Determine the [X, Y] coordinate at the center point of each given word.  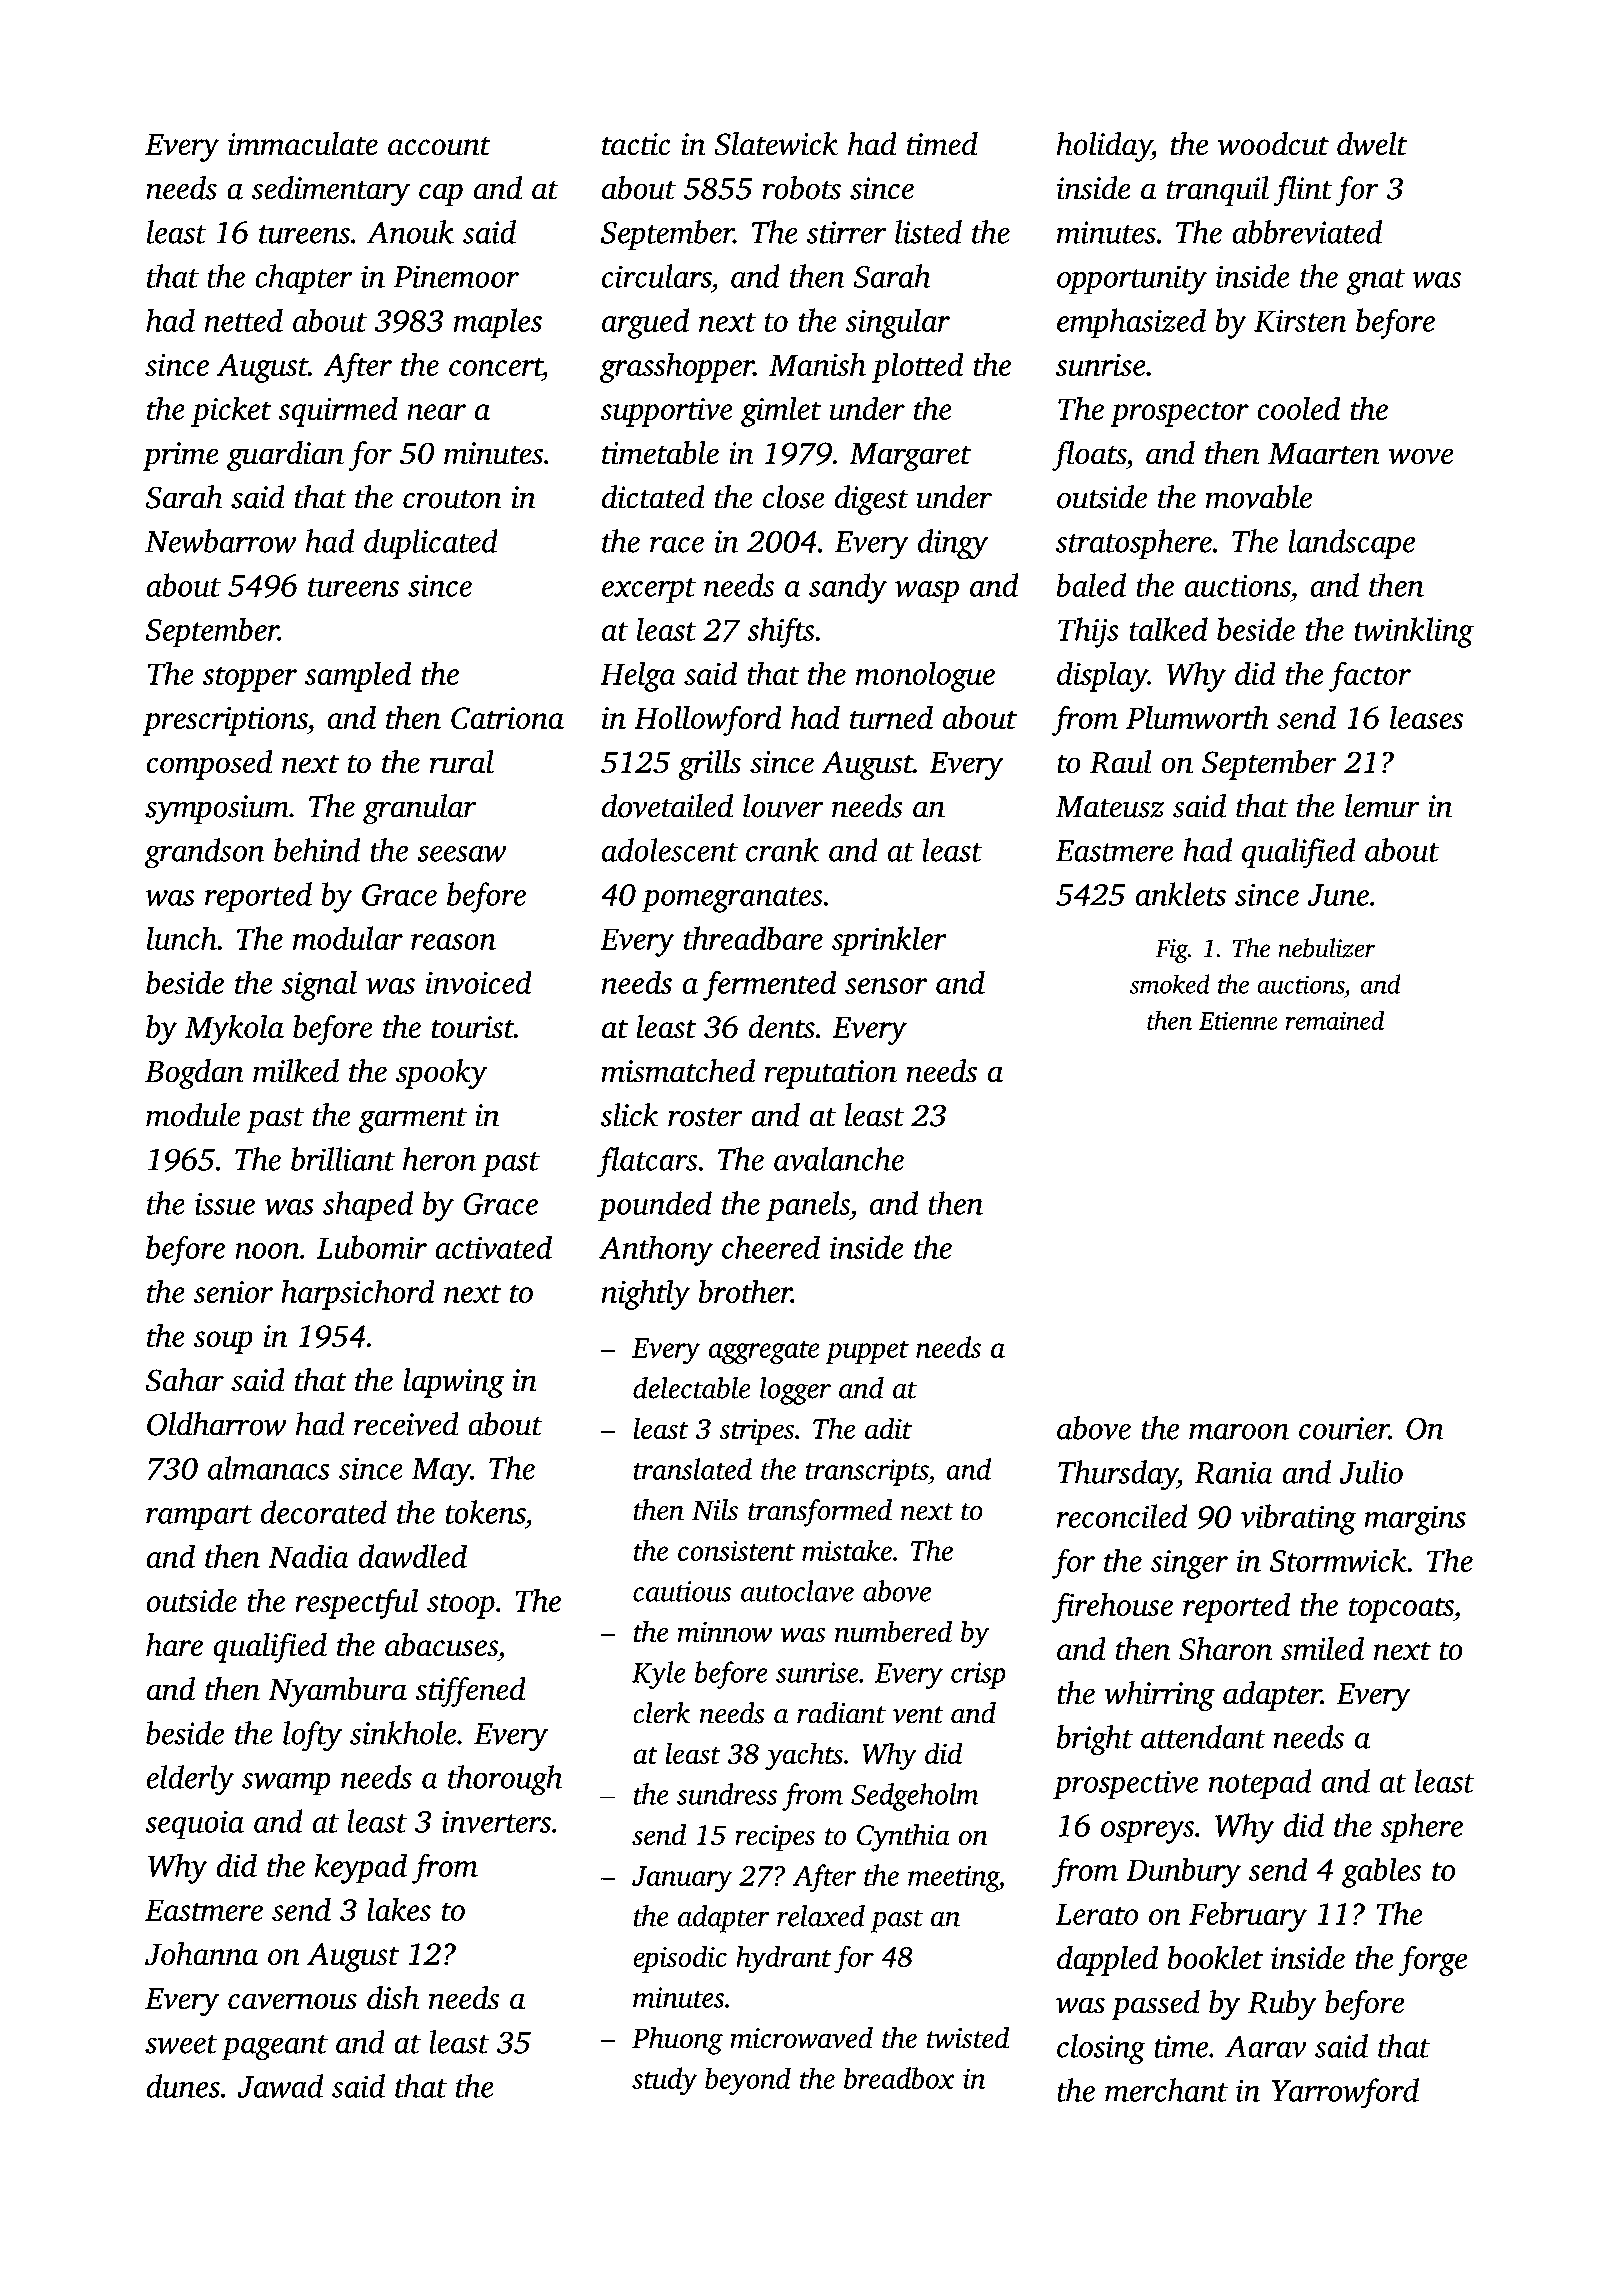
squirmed [338, 411]
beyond [748, 2081]
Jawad [280, 2086]
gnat [1375, 282]
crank [782, 850]
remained [1335, 1020]
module [193, 1115]
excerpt [649, 591]
